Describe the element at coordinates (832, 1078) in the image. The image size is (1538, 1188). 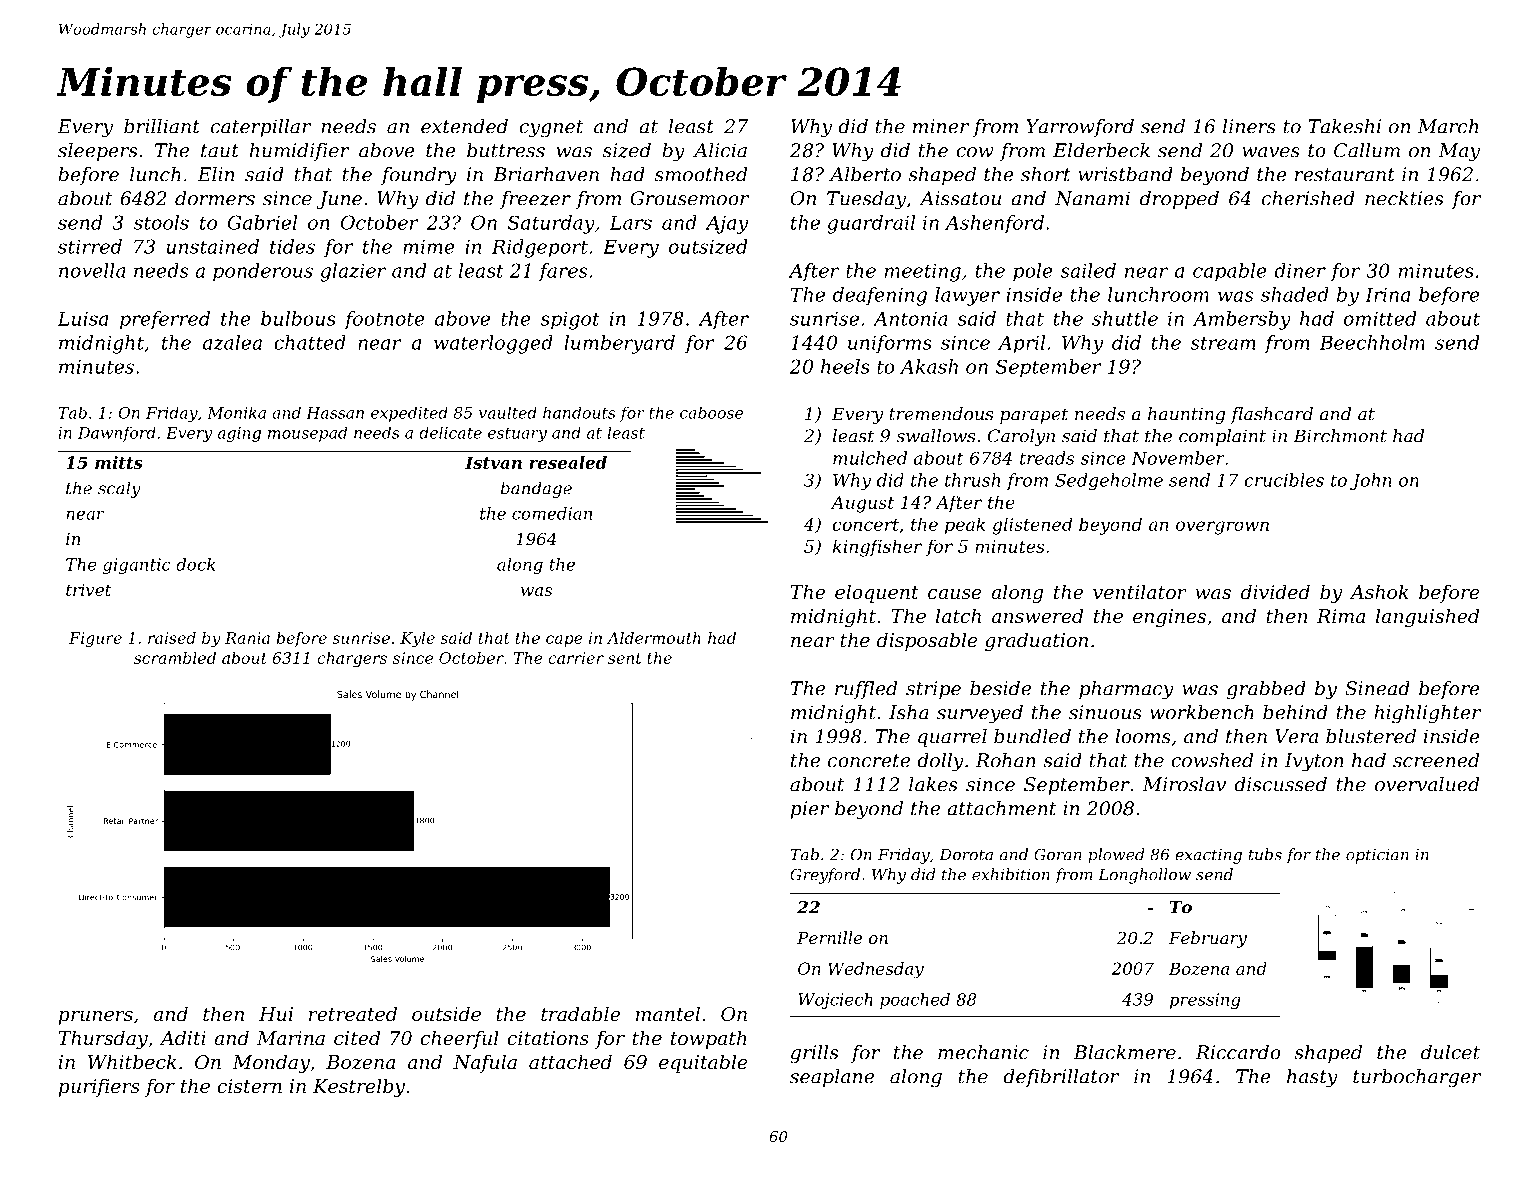
I see `seaplane` at that location.
